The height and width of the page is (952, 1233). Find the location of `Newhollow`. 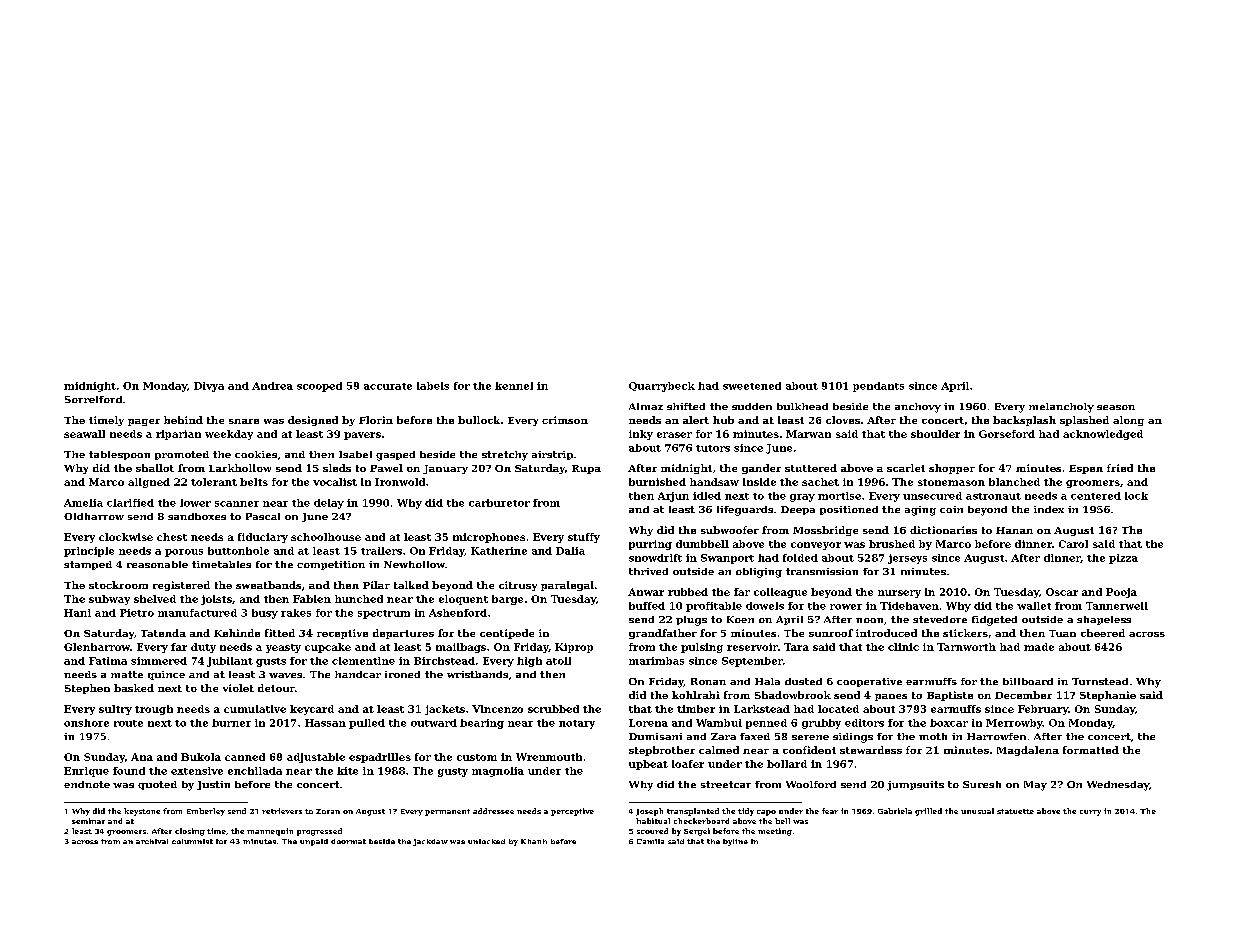

Newhollow is located at coordinates (414, 564).
